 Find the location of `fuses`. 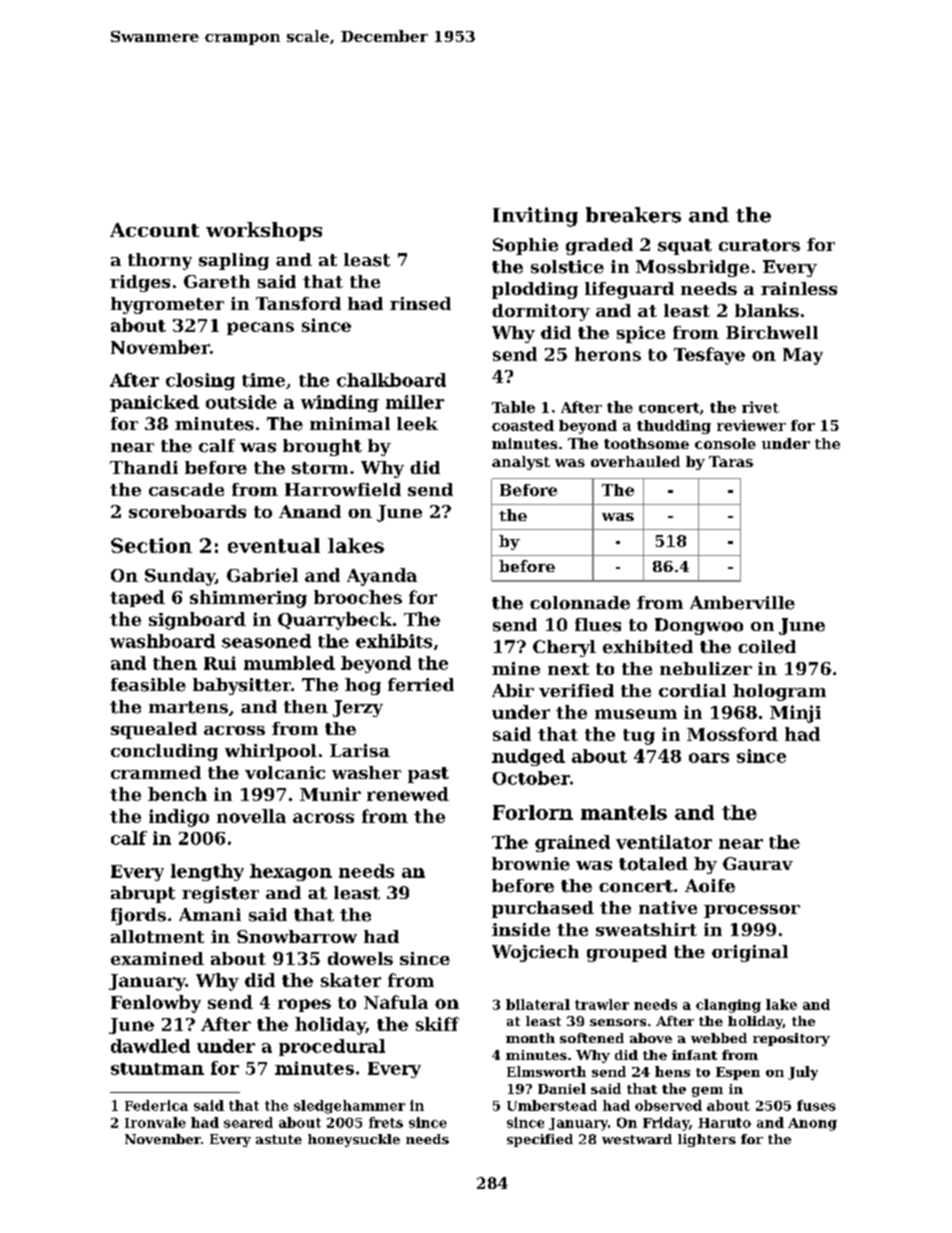

fuses is located at coordinates (816, 1105).
